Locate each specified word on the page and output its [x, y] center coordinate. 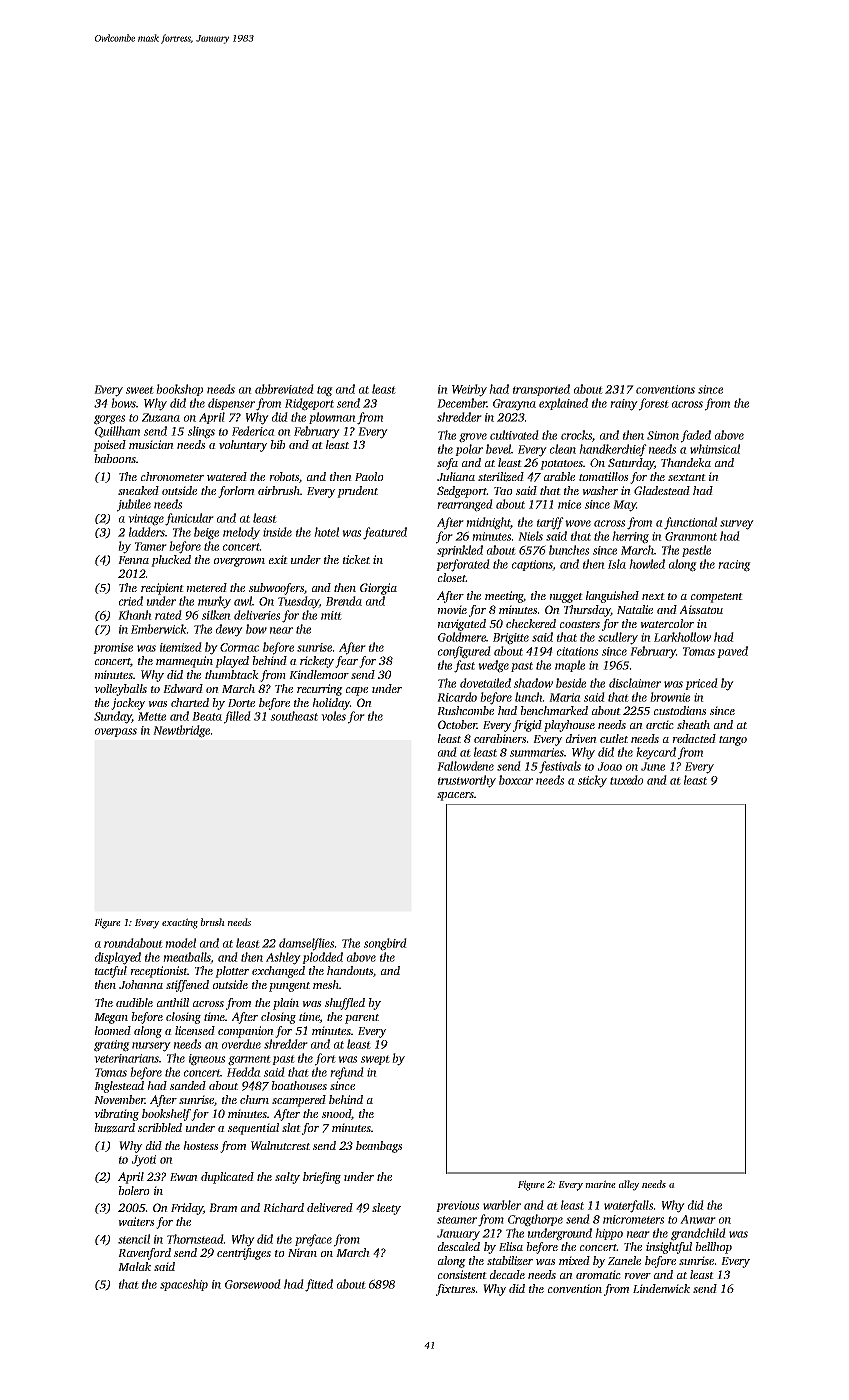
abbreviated [284, 389]
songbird [385, 944]
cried [131, 601]
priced [701, 684]
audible [134, 1002]
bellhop [713, 1248]
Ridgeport [309, 404]
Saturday [631, 464]
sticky [592, 781]
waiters [136, 1221]
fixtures [455, 1290]
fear [346, 662]
